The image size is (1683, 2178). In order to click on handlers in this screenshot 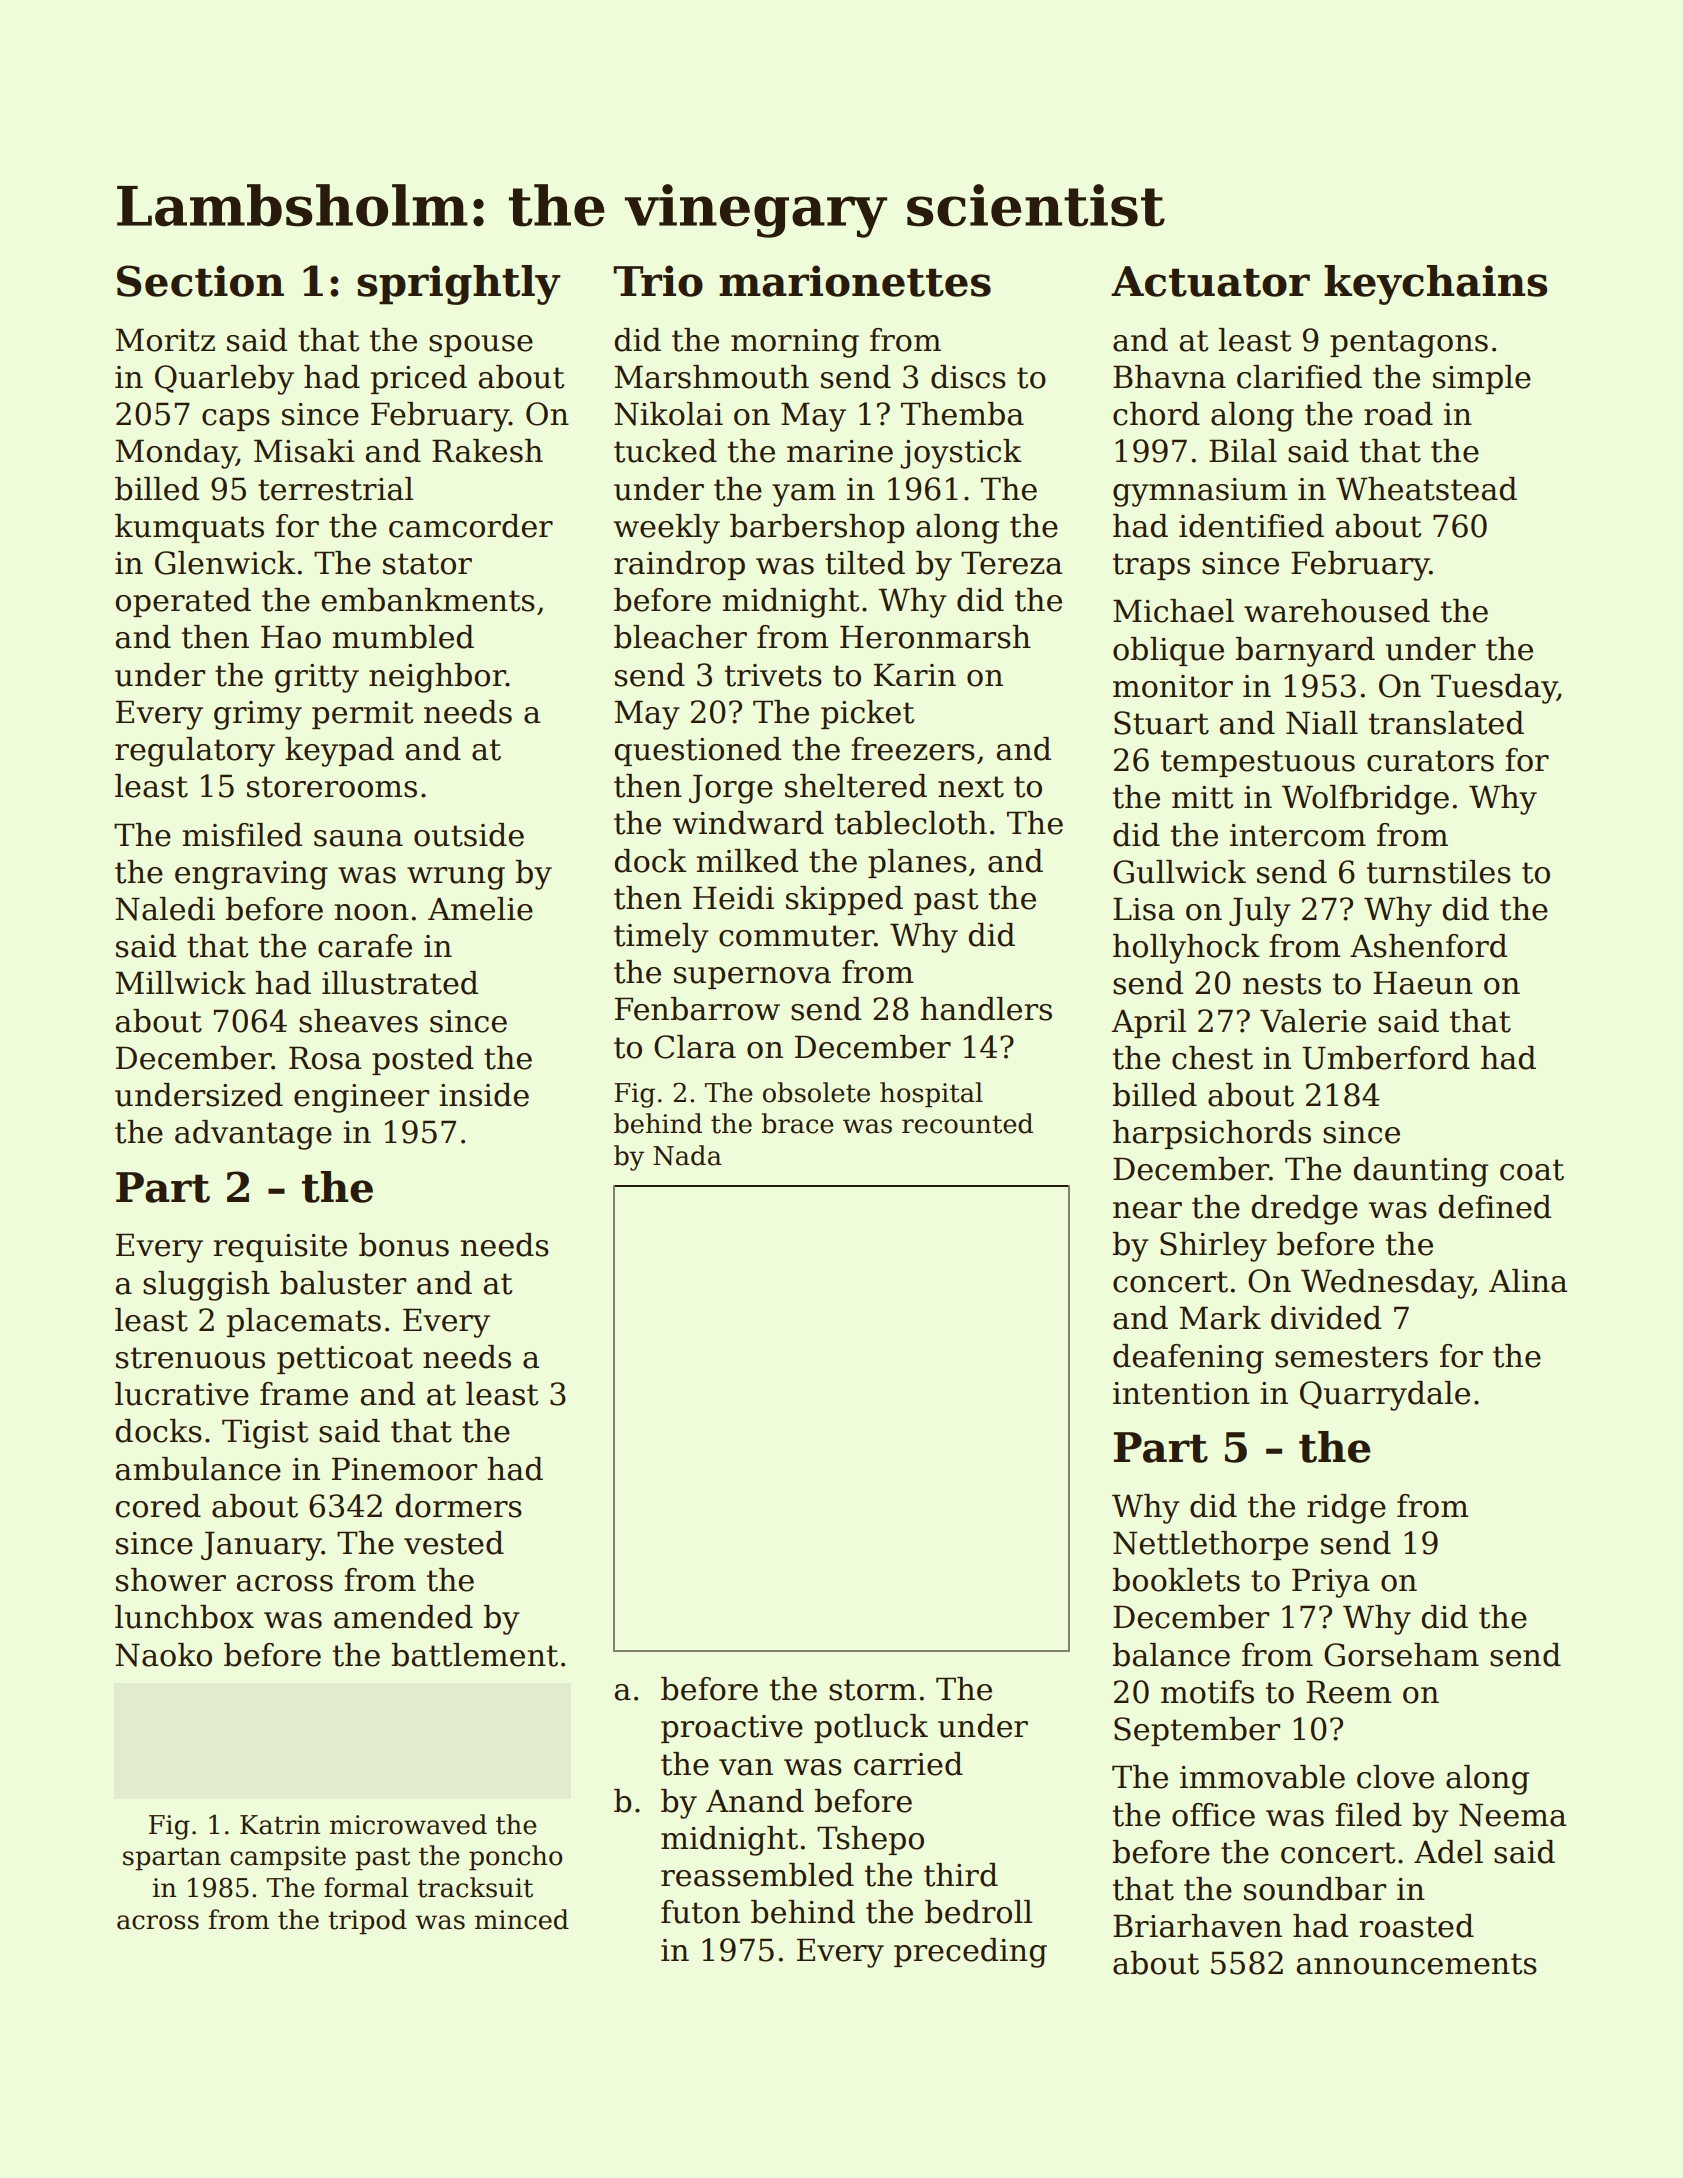, I will do `click(986, 1009)`.
